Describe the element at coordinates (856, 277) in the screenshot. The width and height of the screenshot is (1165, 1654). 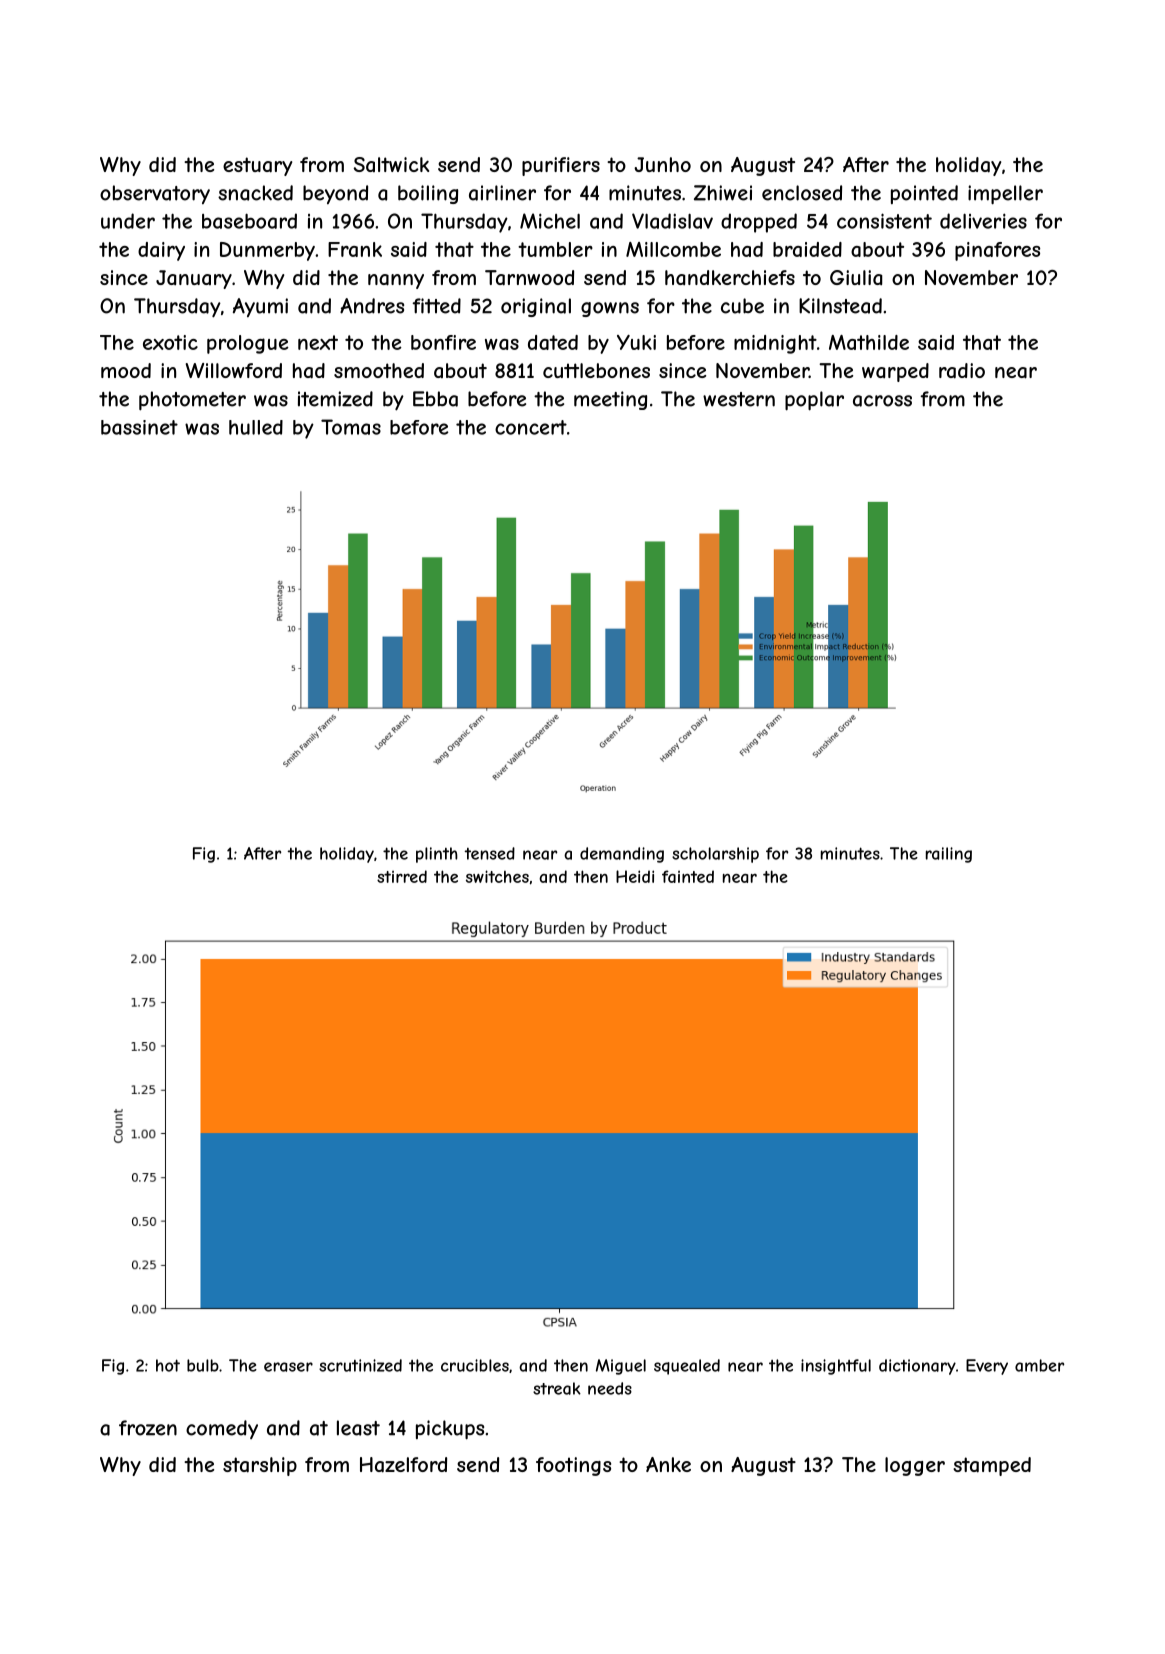
I see `Giulia` at that location.
